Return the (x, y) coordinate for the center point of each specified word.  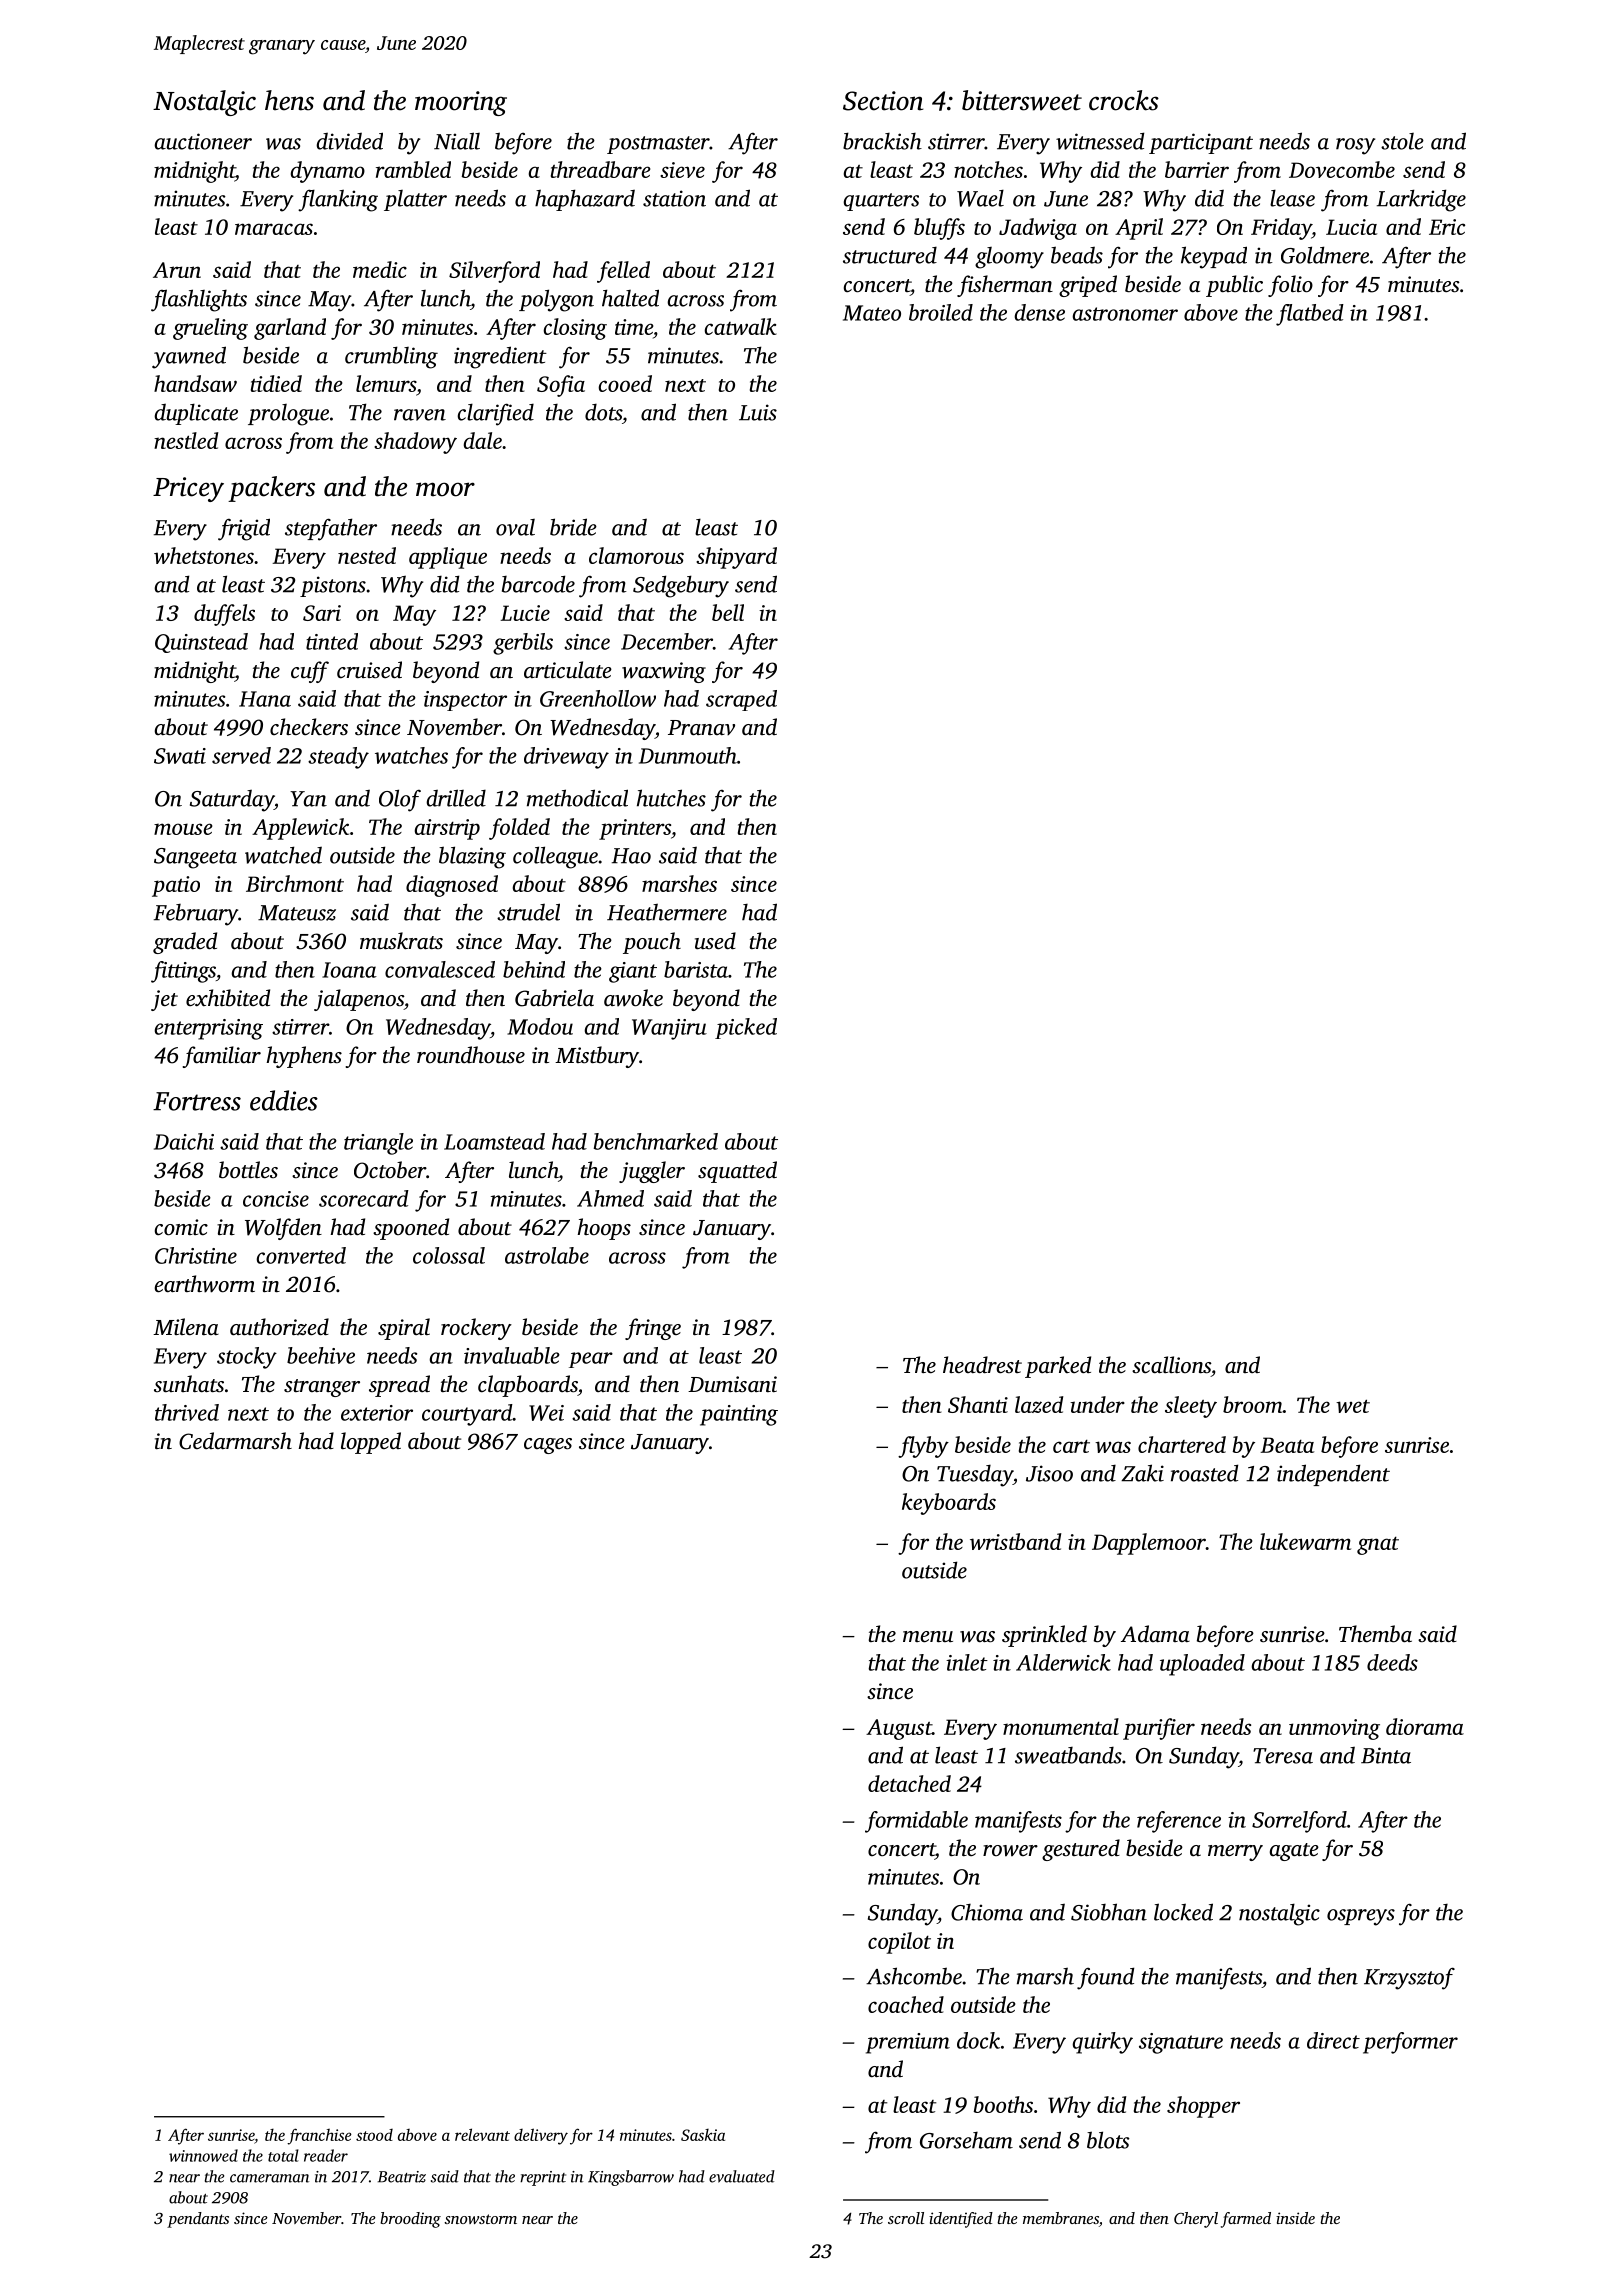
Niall (457, 141)
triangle (378, 1144)
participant (1201, 143)
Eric (1447, 227)
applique (448, 558)
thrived (187, 1412)
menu (928, 1637)
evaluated (742, 2176)
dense (1039, 312)
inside (1295, 2218)
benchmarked (656, 1141)
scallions (1171, 1365)
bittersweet (1022, 100)
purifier (1159, 1729)
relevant (482, 2134)
